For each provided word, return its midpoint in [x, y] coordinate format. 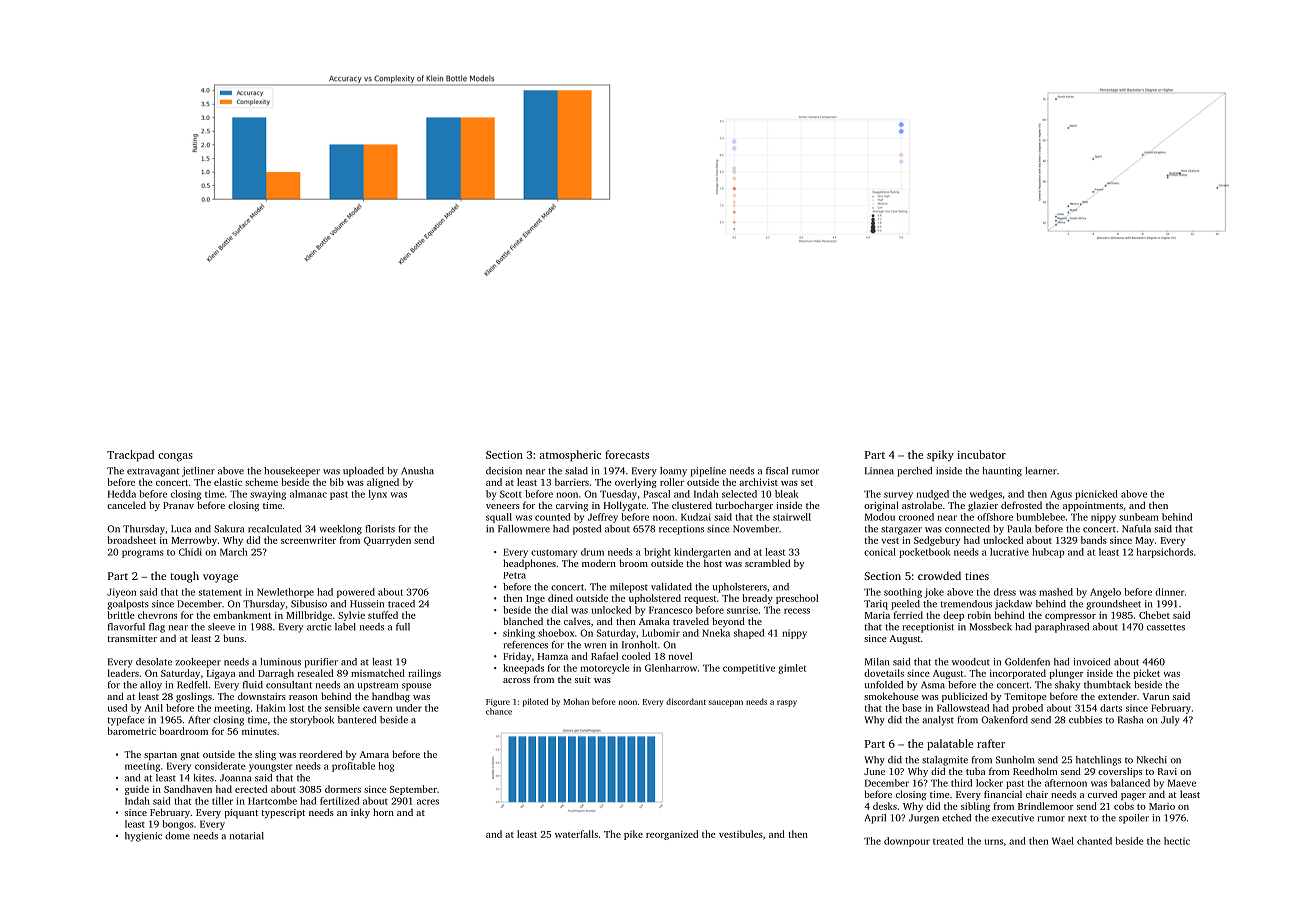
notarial [247, 836]
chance [499, 711]
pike [633, 835]
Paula [1019, 529]
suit [583, 679]
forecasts [627, 454]
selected [739, 494]
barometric [132, 731]
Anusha [417, 471]
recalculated [274, 529]
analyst [938, 721]
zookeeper [198, 663]
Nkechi [1152, 760]
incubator [981, 454]
